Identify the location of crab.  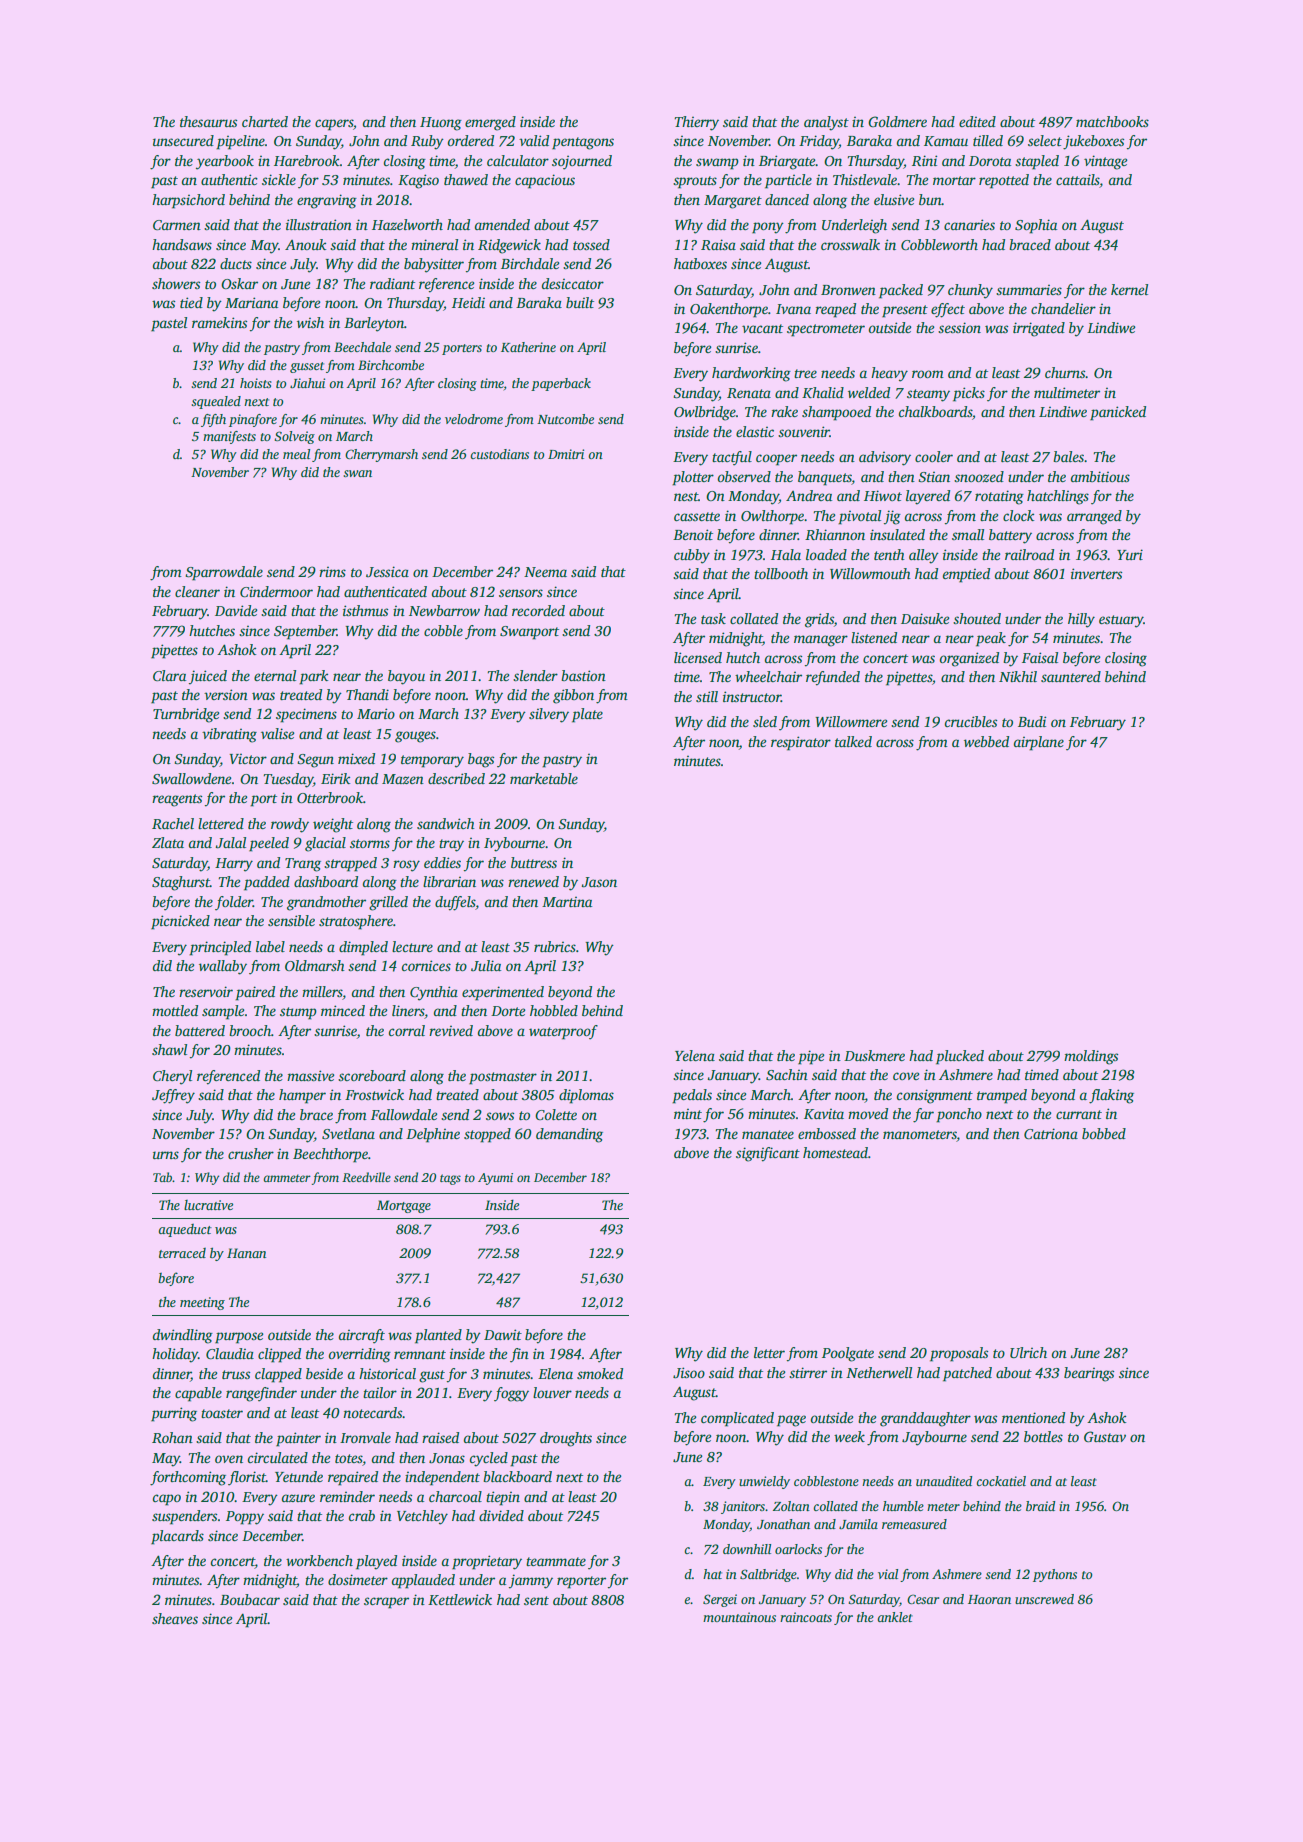
(362, 1515).
